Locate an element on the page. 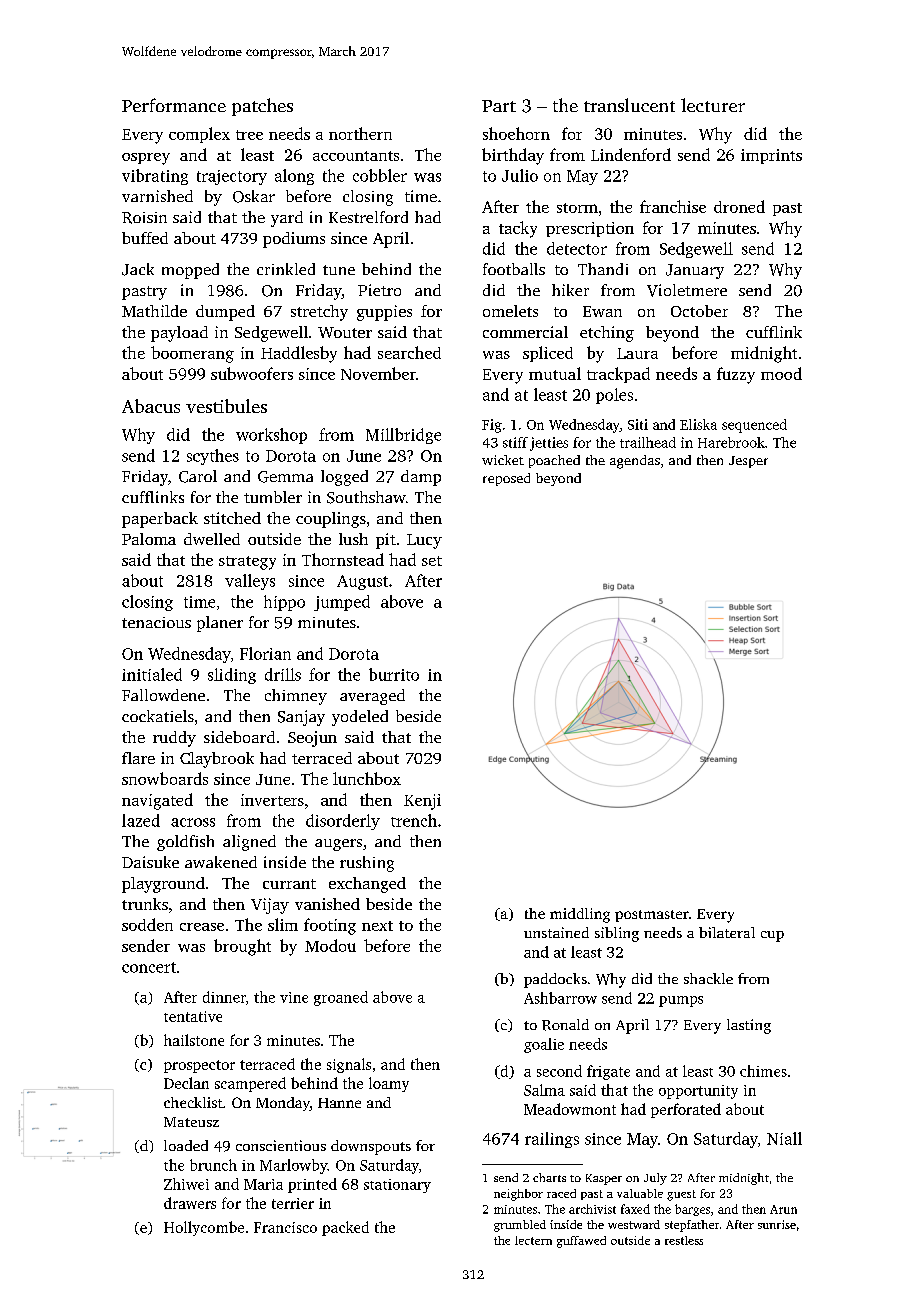 Image resolution: width=924 pixels, height=1314 pixels. planer is located at coordinates (220, 624).
